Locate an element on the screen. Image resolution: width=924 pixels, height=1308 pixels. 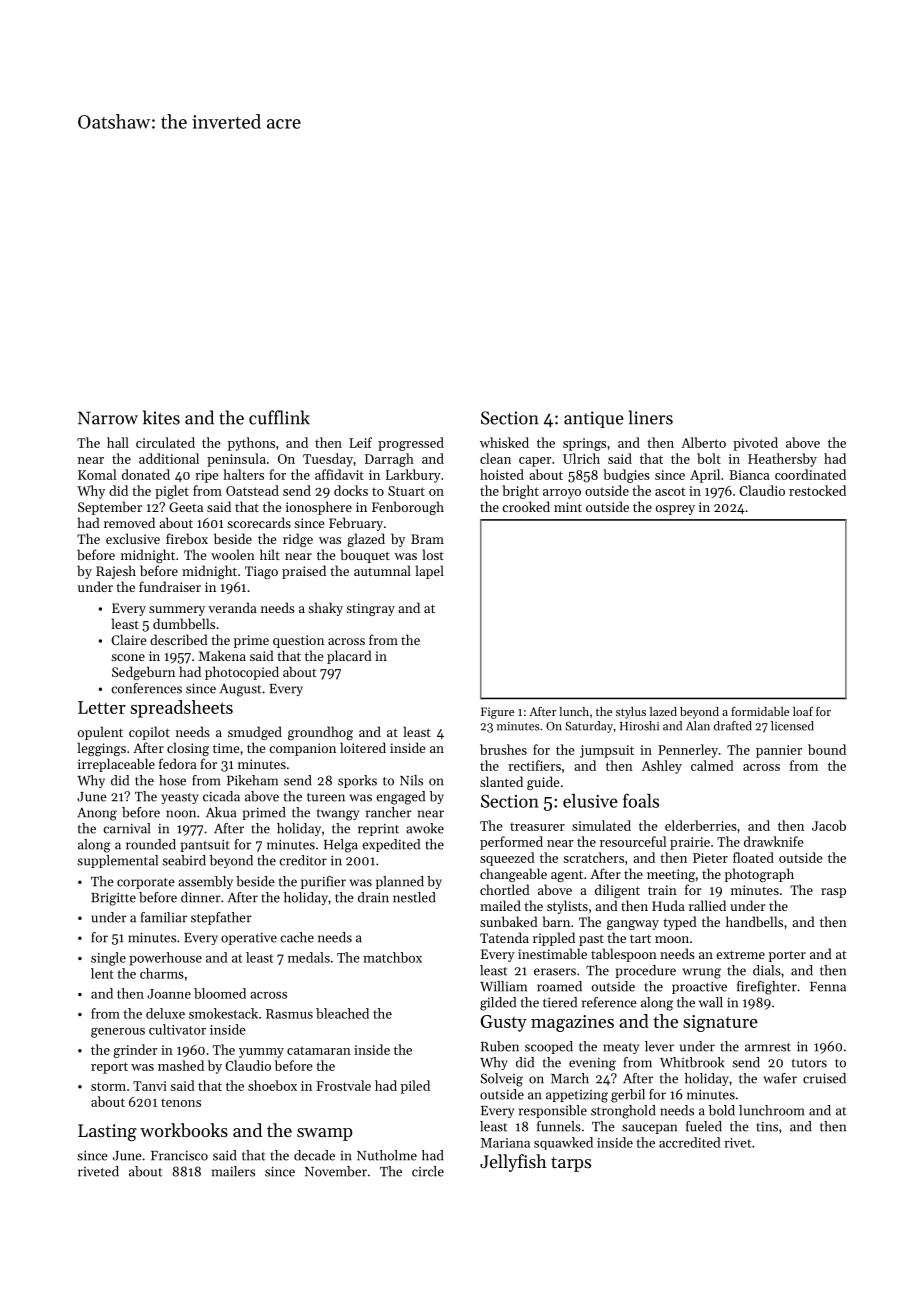
matchbox is located at coordinates (392, 957).
